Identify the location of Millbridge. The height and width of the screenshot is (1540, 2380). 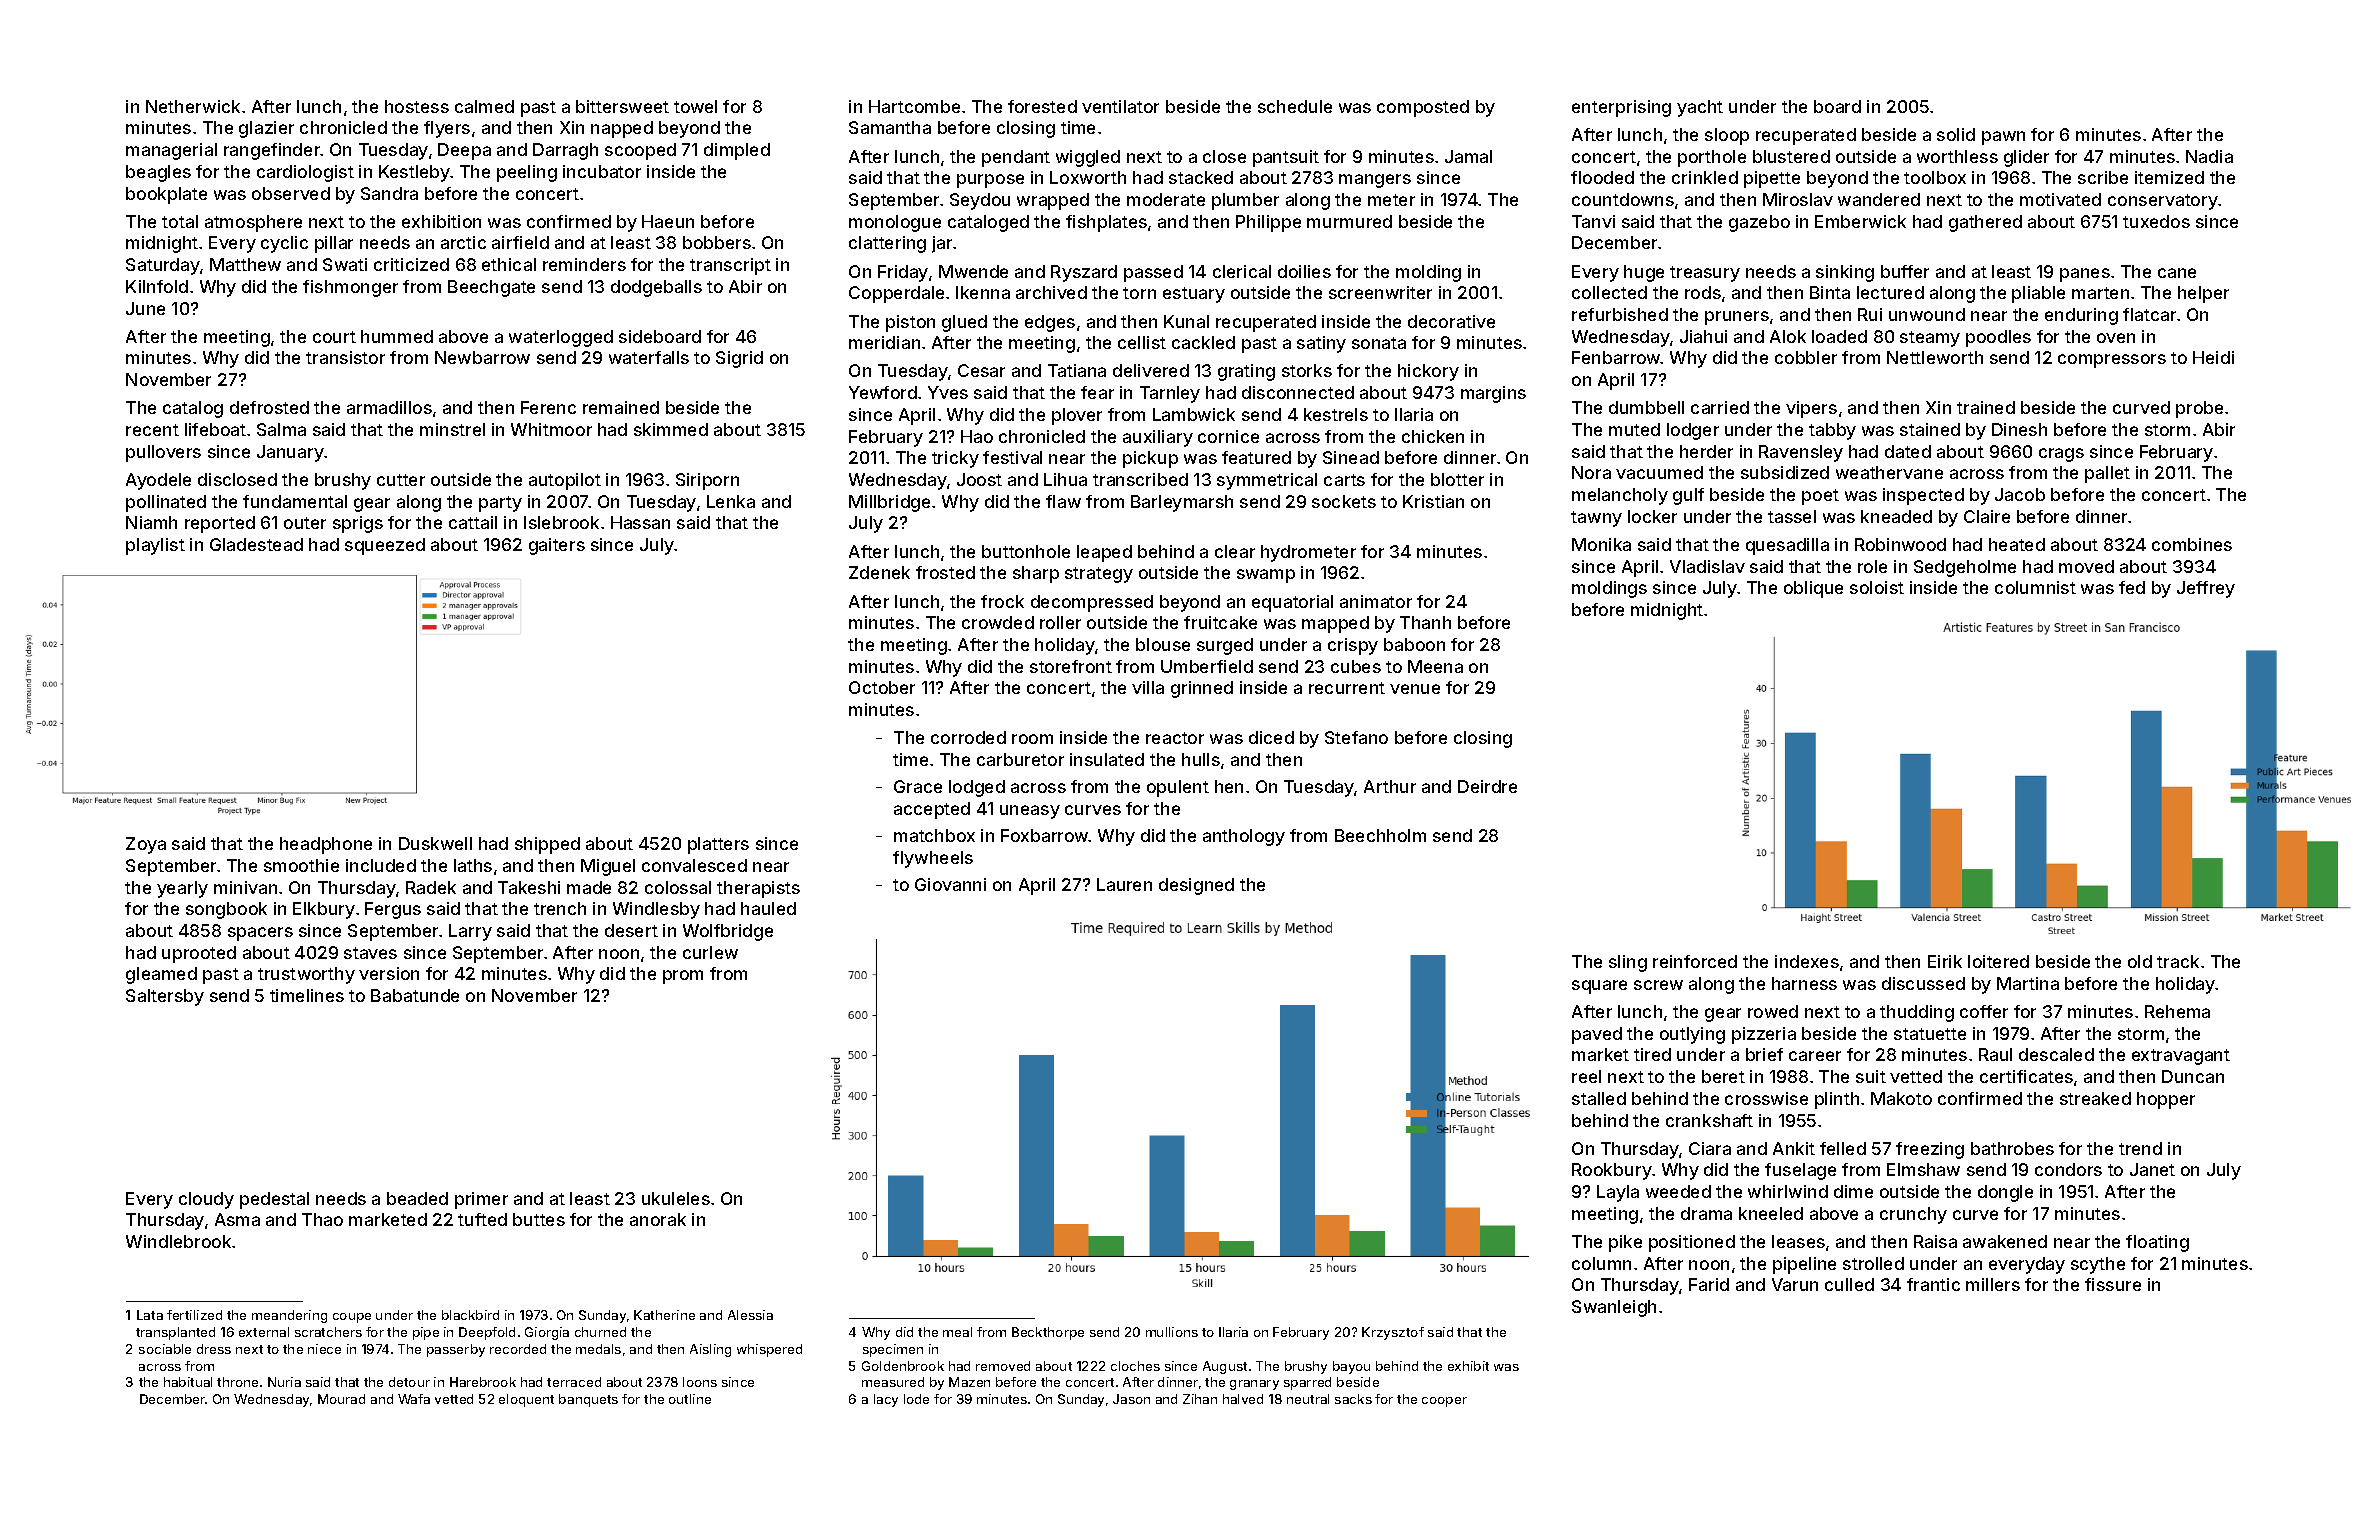
(889, 503).
